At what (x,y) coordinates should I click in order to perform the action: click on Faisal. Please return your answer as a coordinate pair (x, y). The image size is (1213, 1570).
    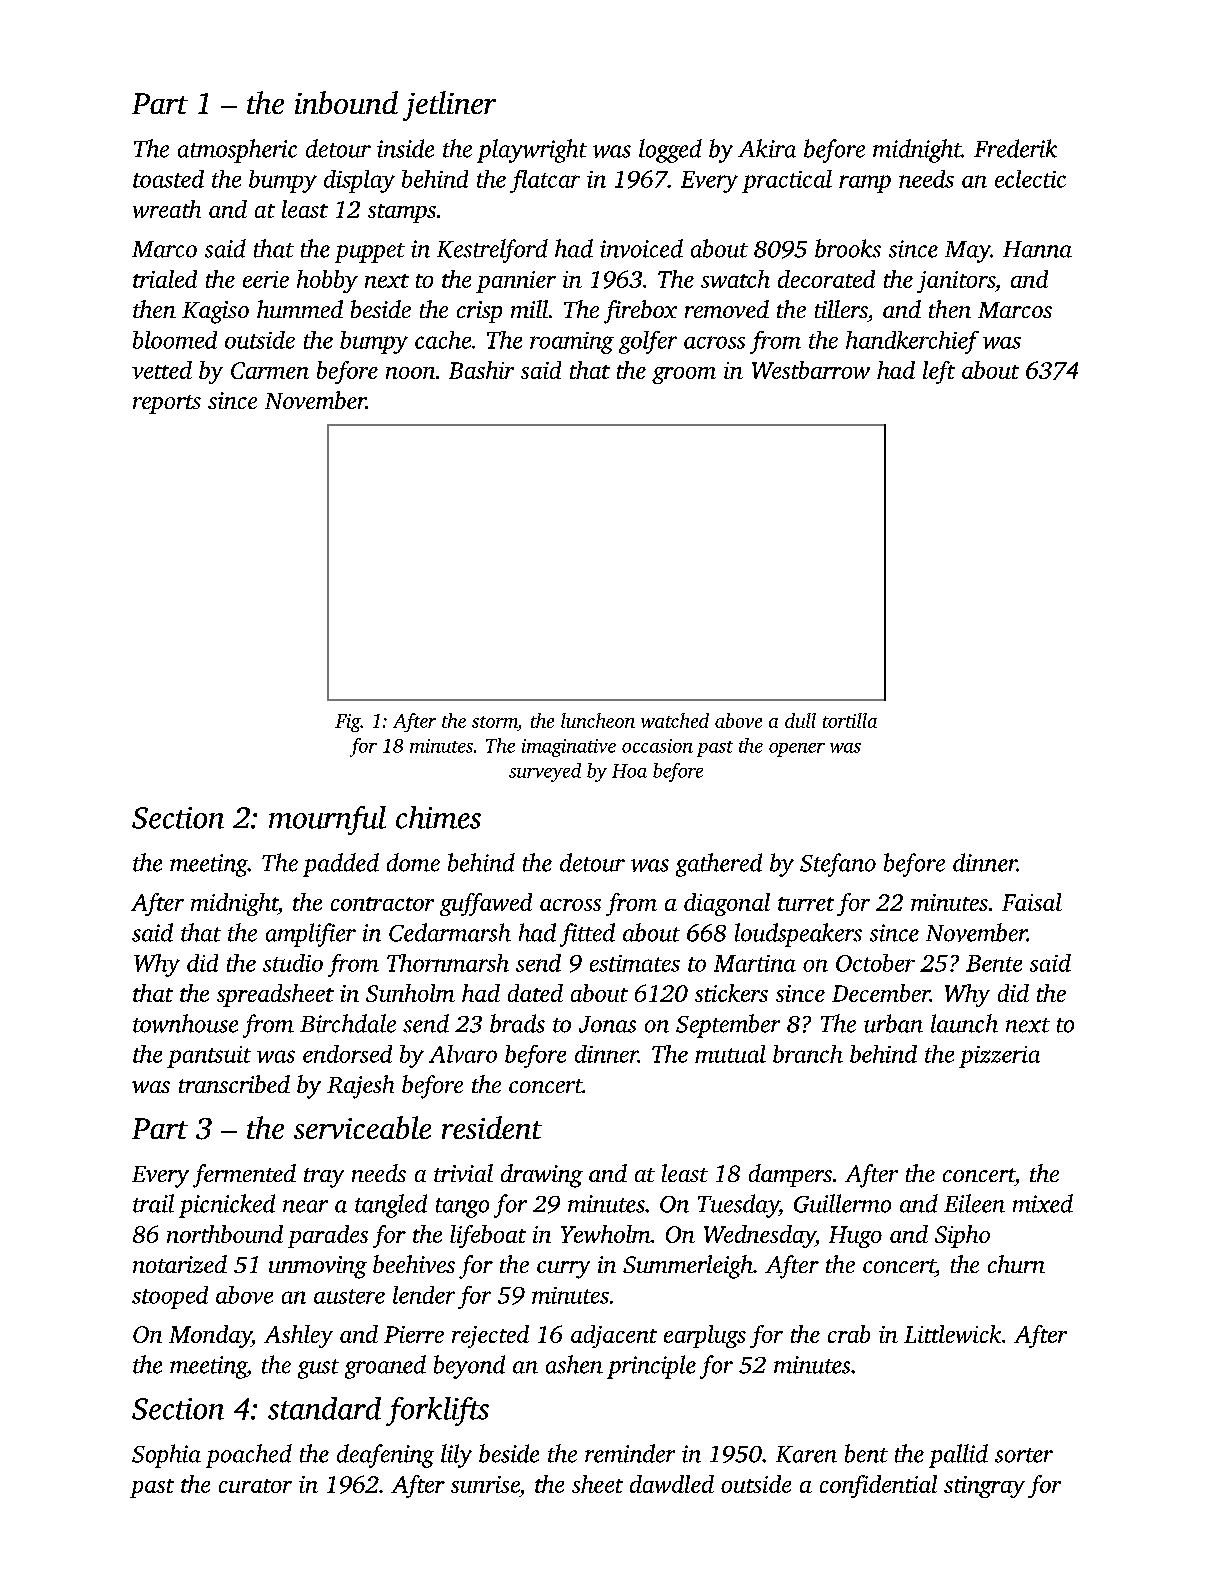
    Looking at the image, I should click on (1032, 902).
